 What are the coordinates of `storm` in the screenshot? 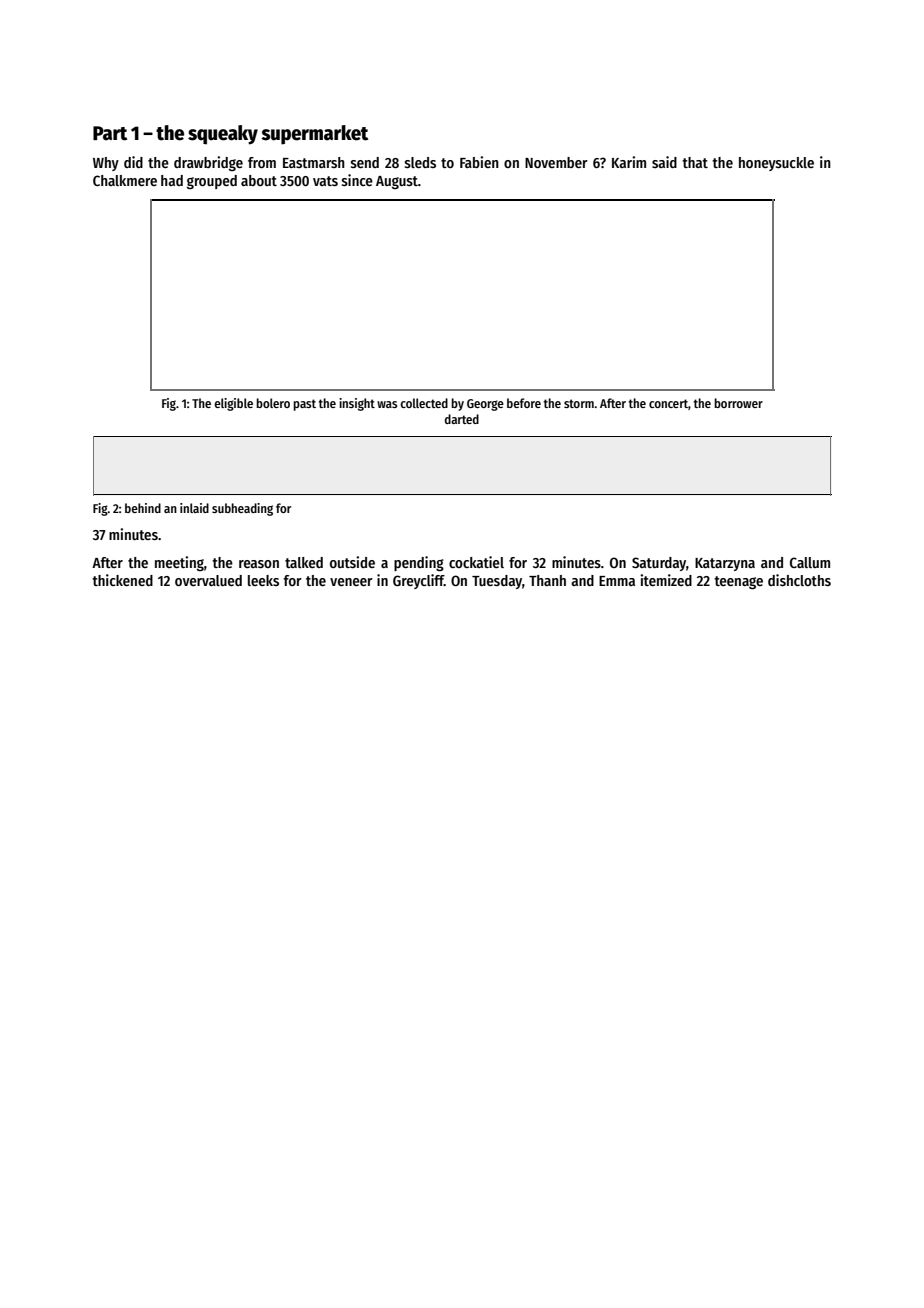 It's located at (579, 403).
